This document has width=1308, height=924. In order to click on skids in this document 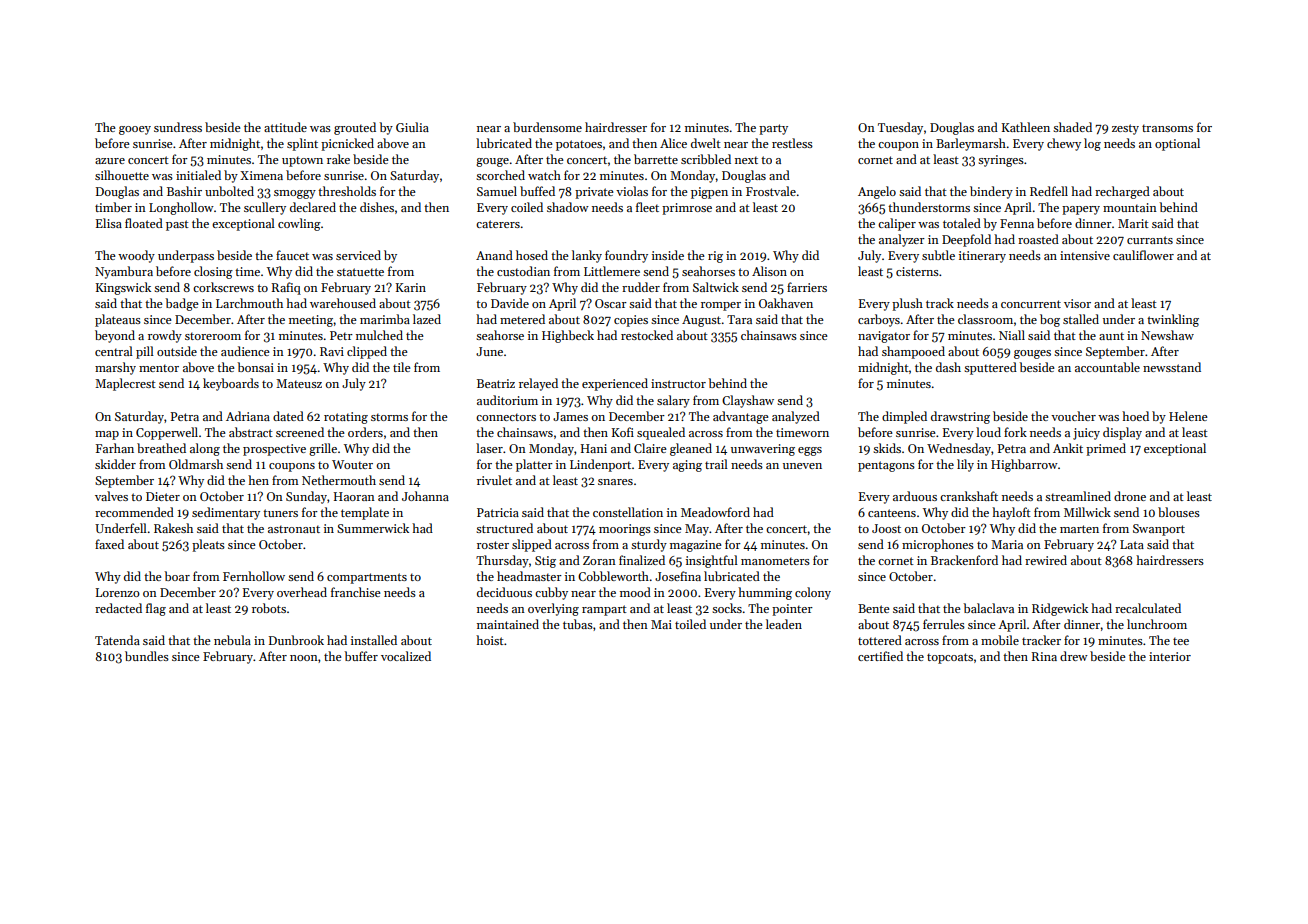, I will do `click(887, 448)`.
